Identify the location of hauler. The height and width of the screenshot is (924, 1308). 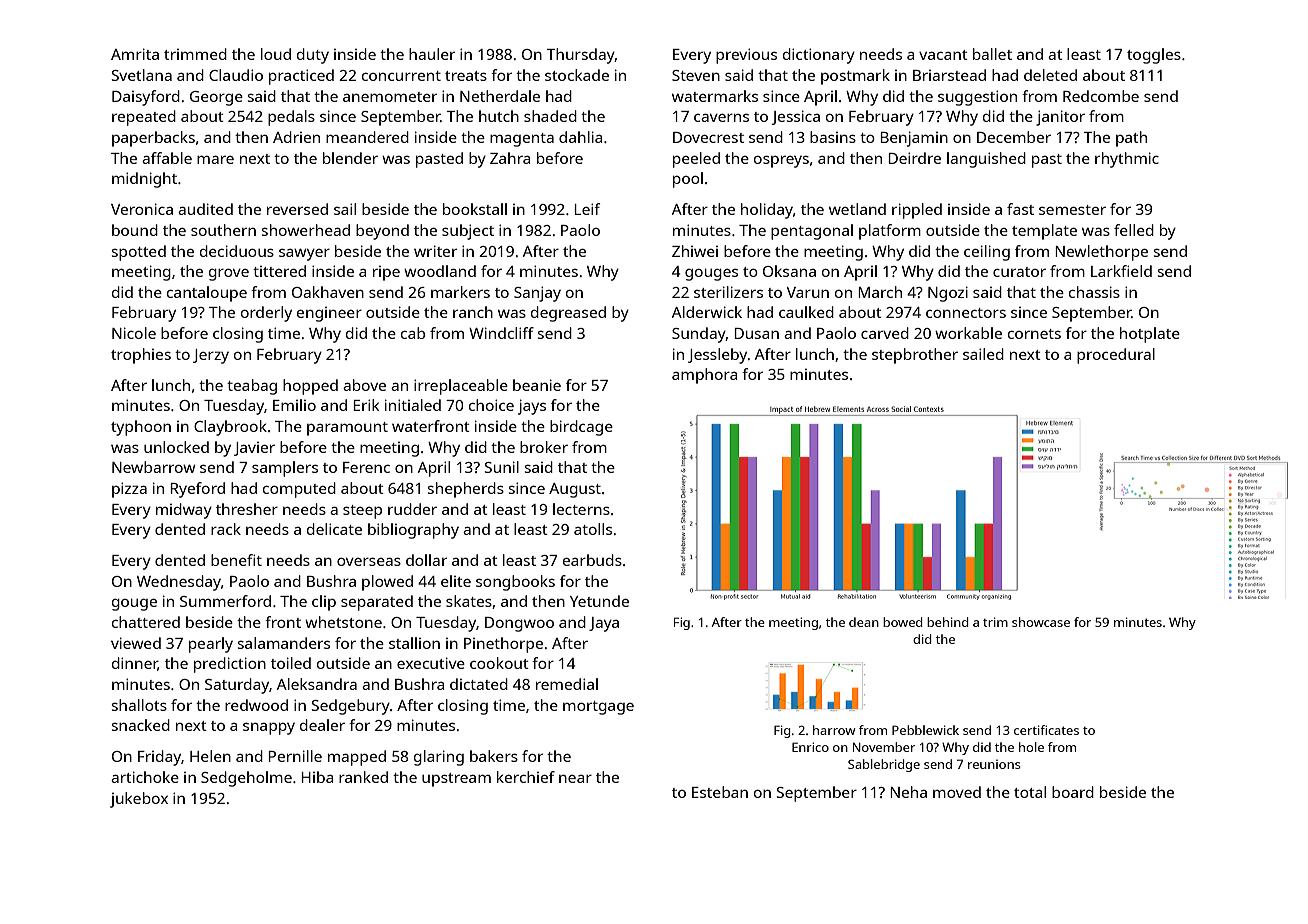
(432, 54).
